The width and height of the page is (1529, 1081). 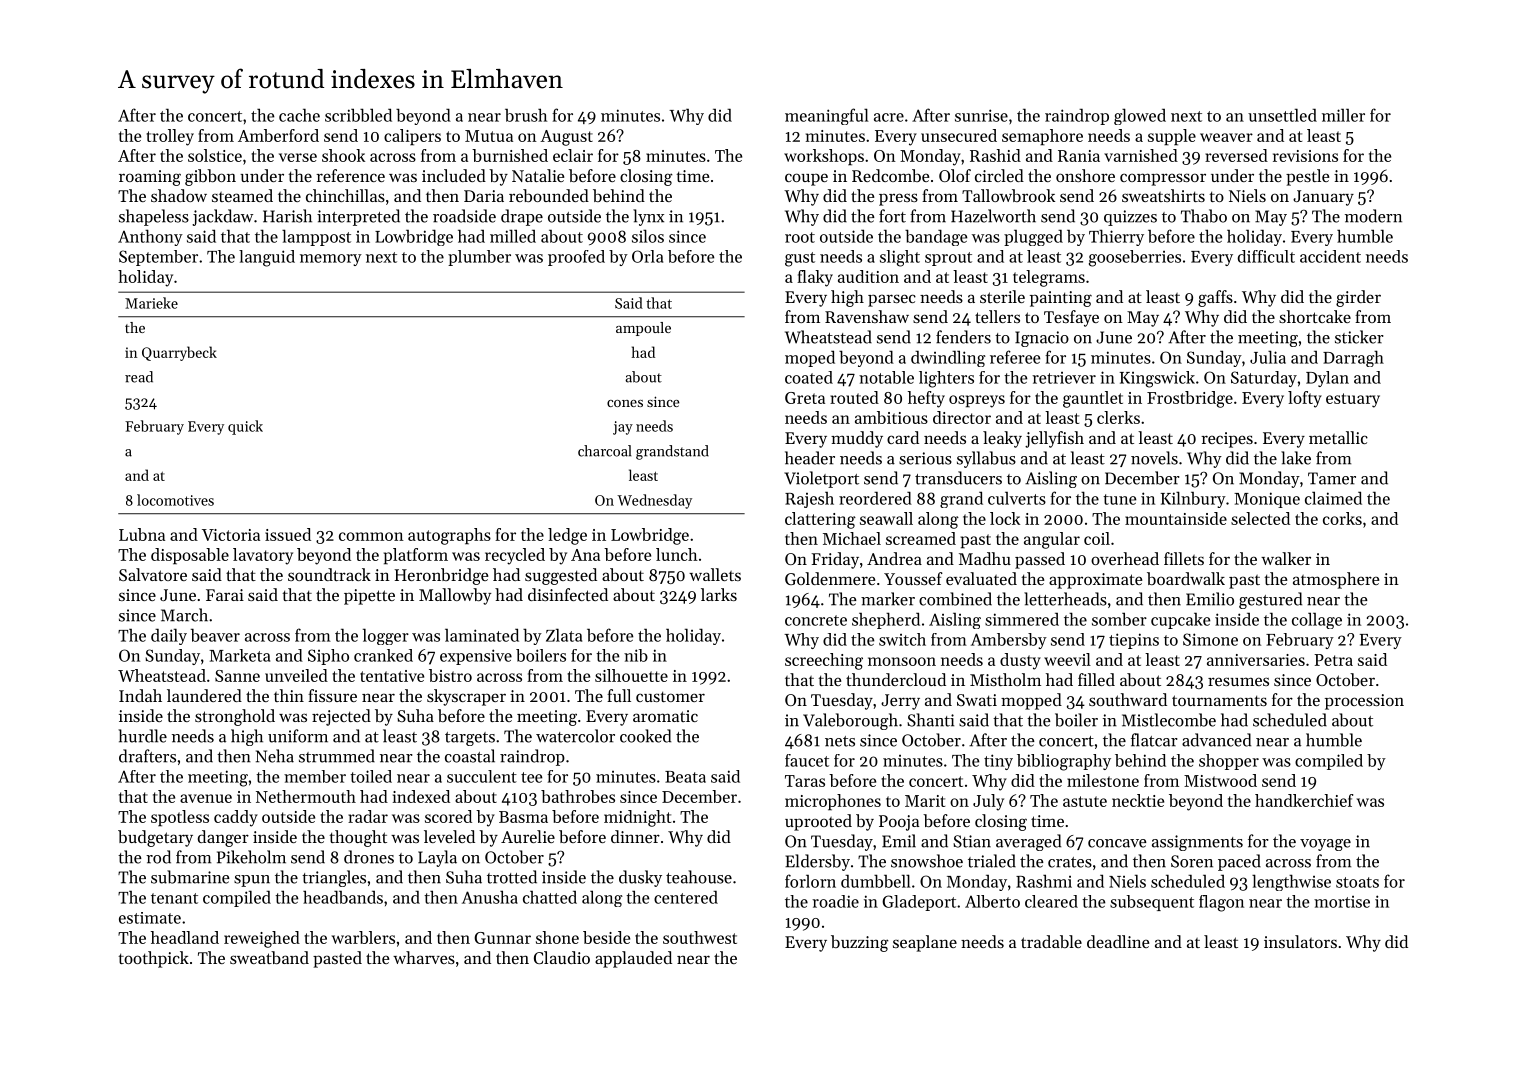 I want to click on tenant, so click(x=174, y=898).
